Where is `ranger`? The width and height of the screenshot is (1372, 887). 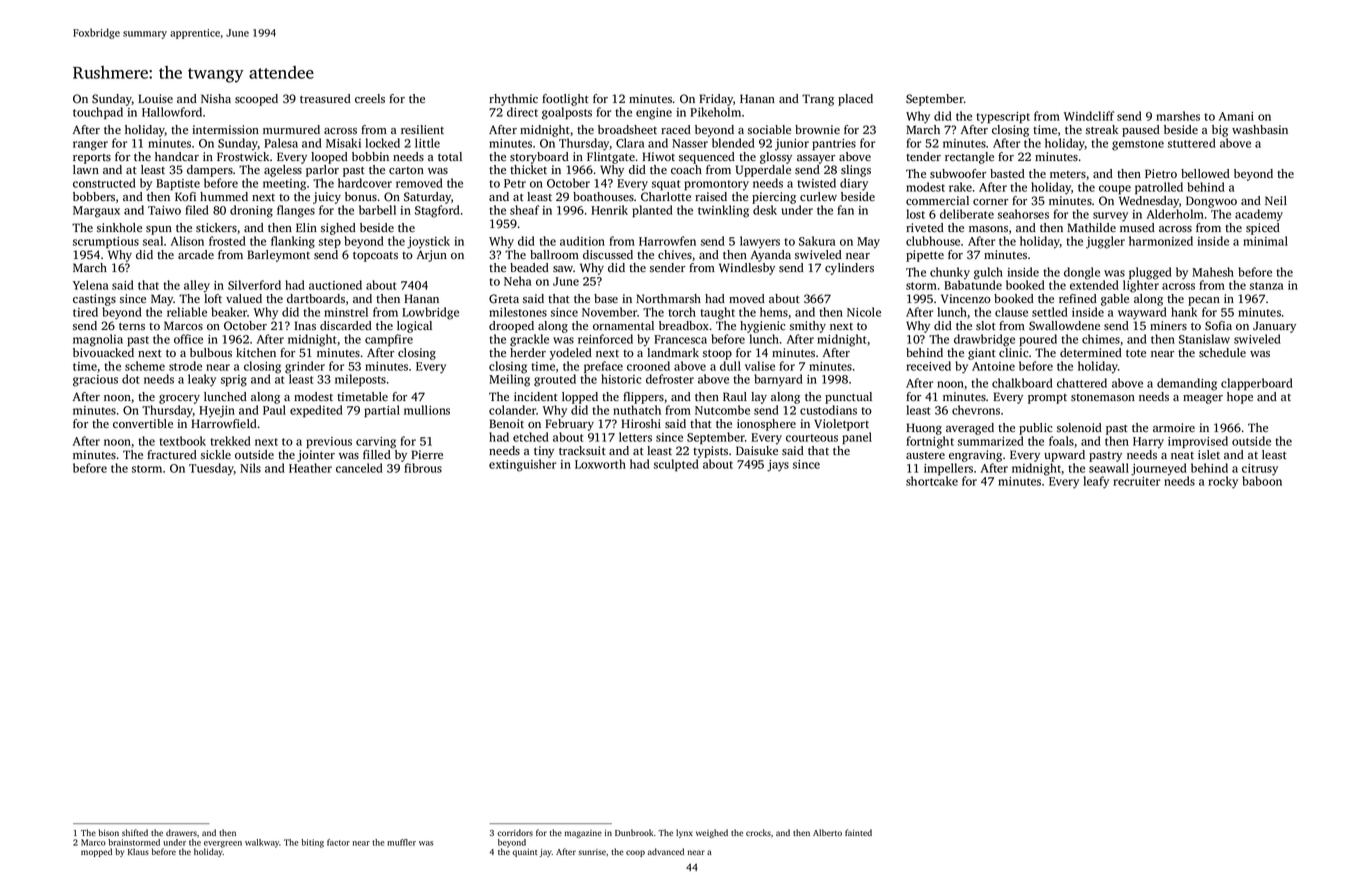
ranger is located at coordinates (90, 146).
